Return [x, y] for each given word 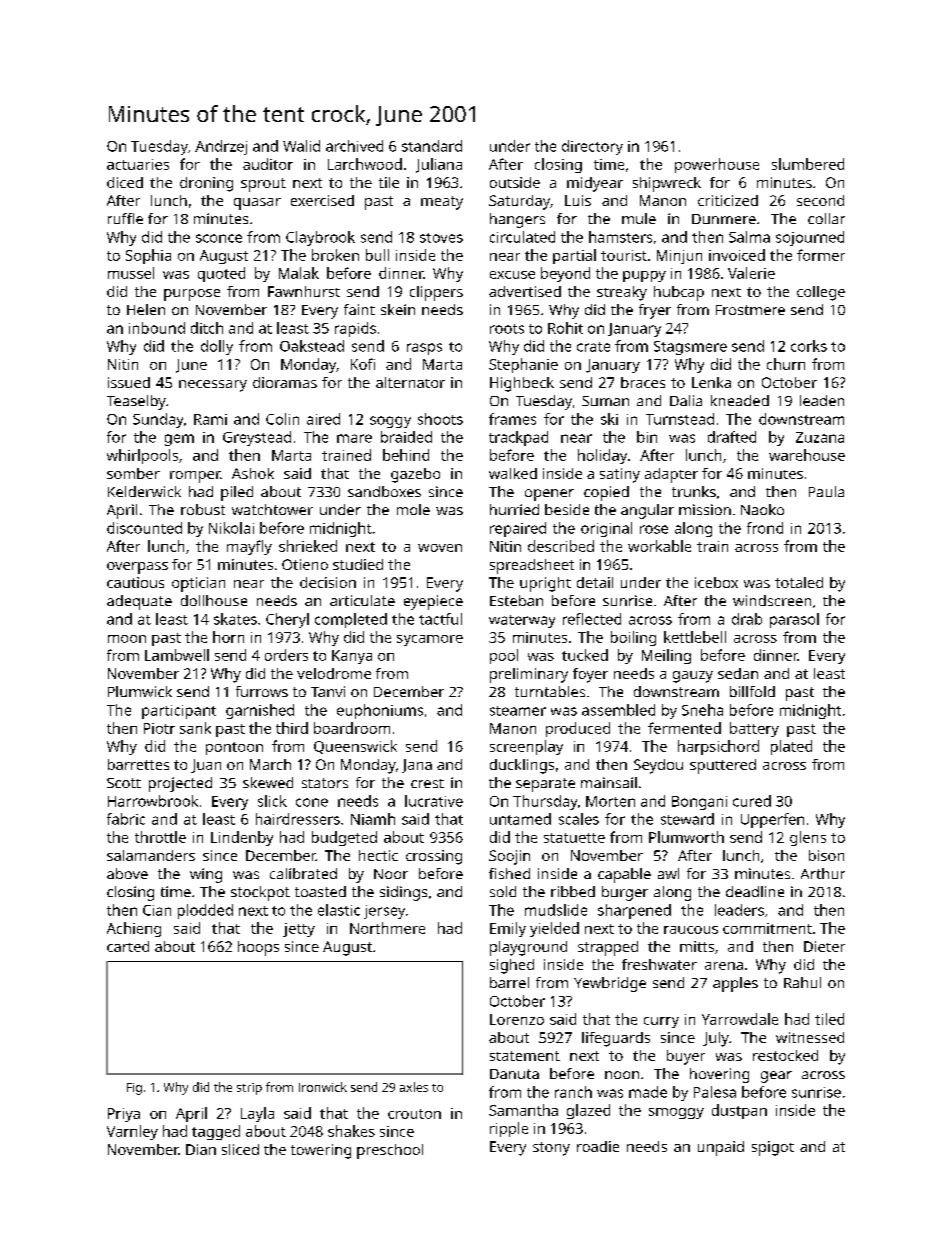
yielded [554, 929]
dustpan [739, 1111]
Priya [124, 1115]
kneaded [740, 400]
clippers [436, 293]
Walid [301, 146]
